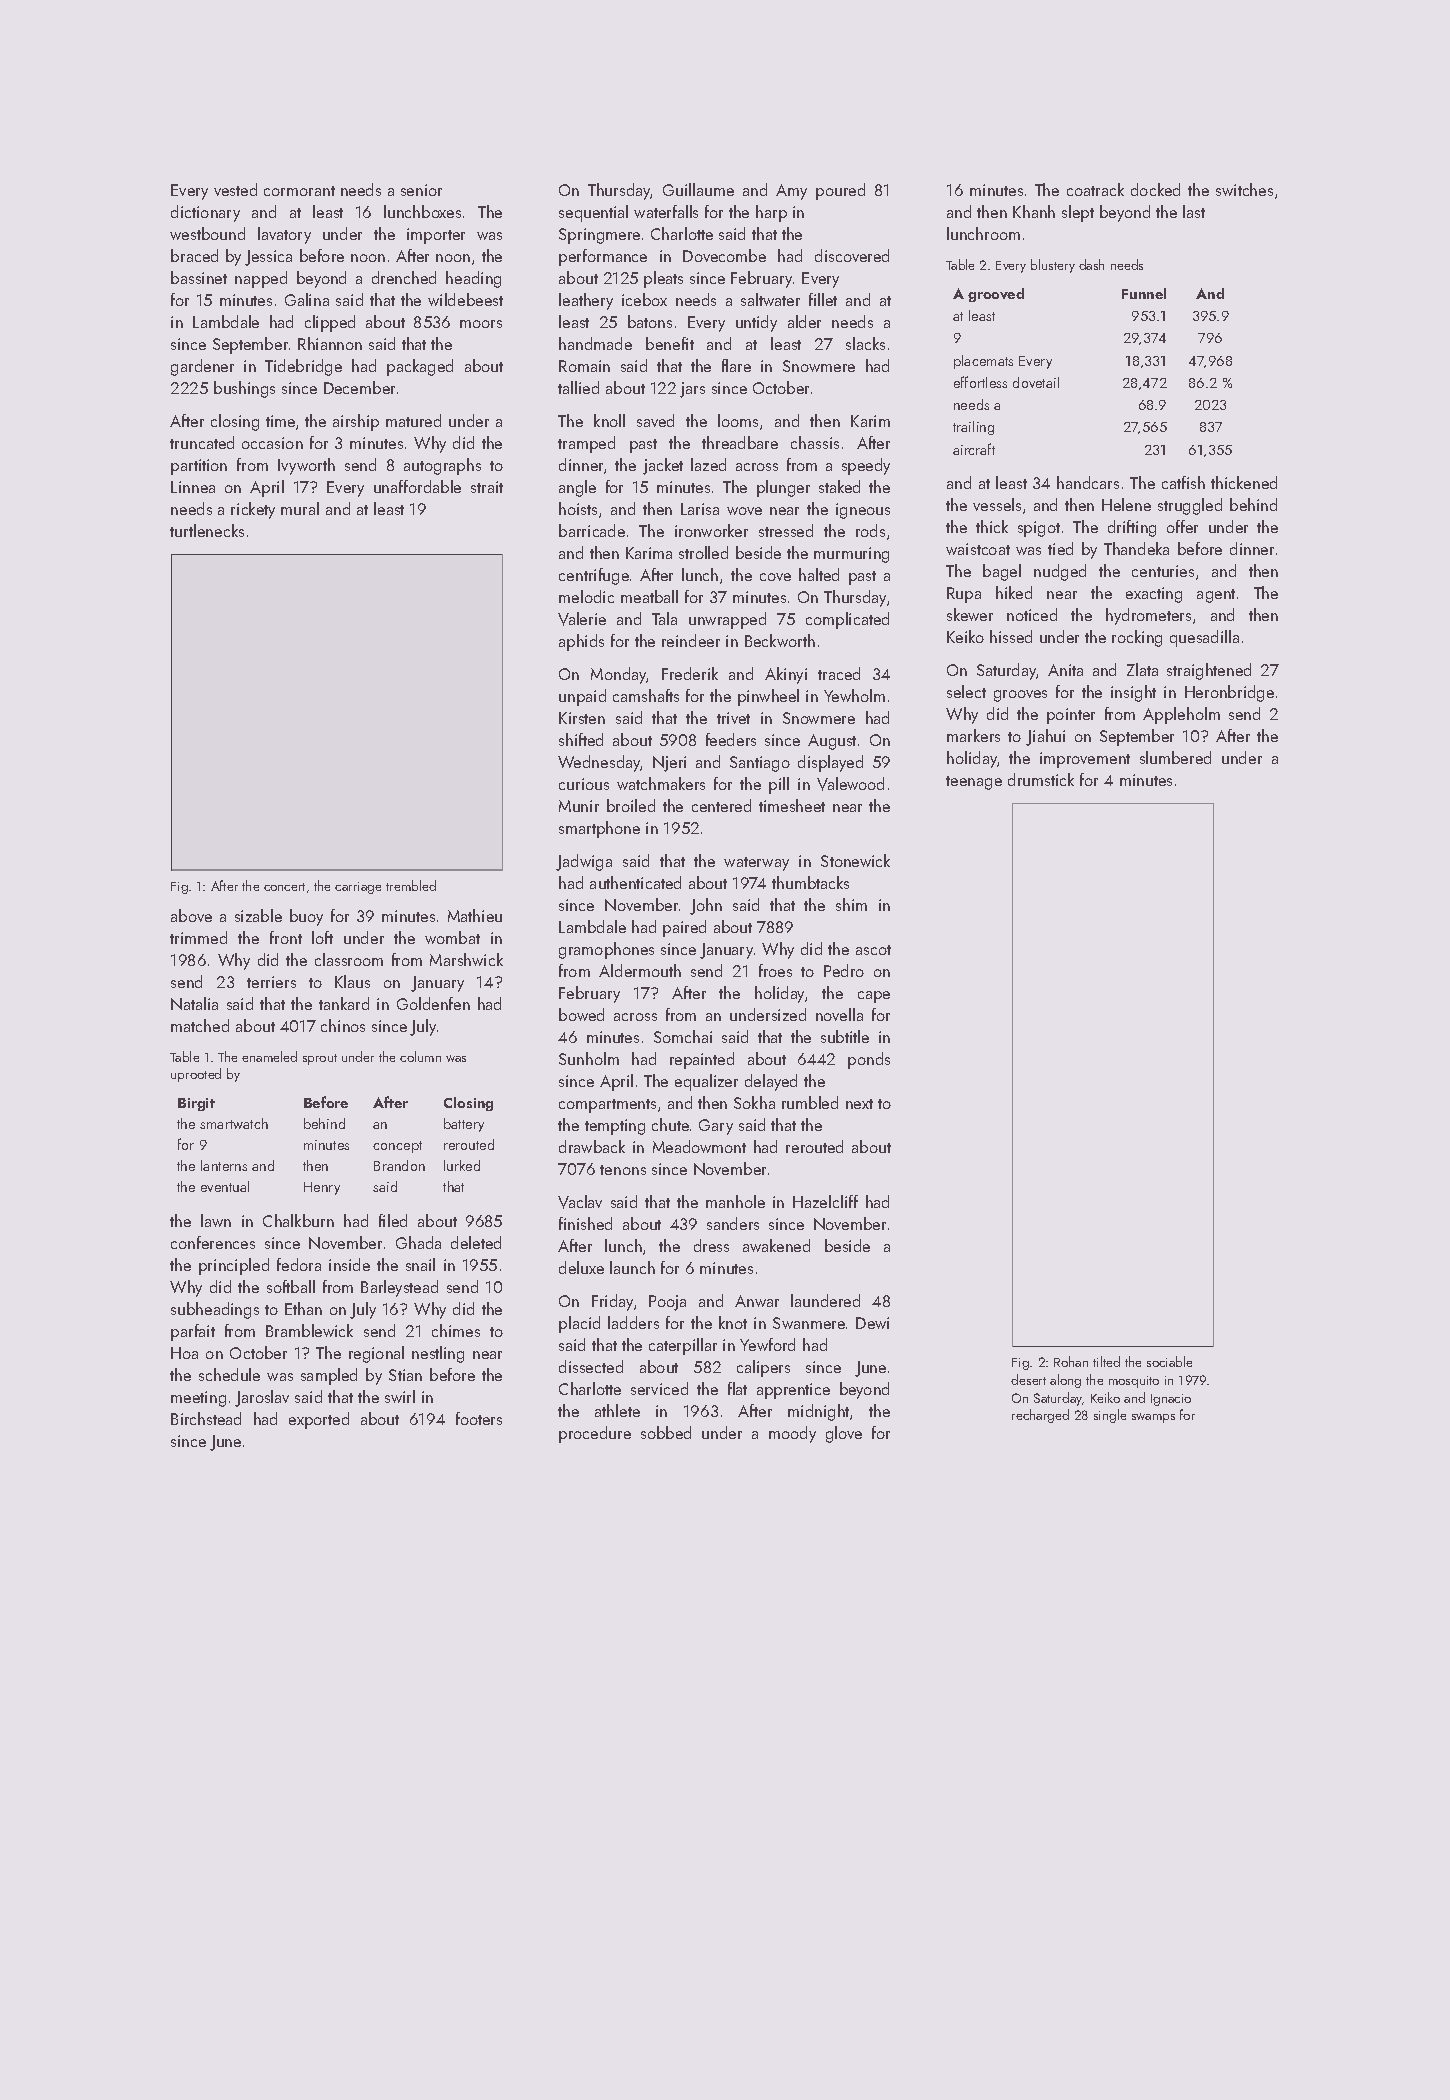  I want to click on Tidebridge, so click(303, 367).
